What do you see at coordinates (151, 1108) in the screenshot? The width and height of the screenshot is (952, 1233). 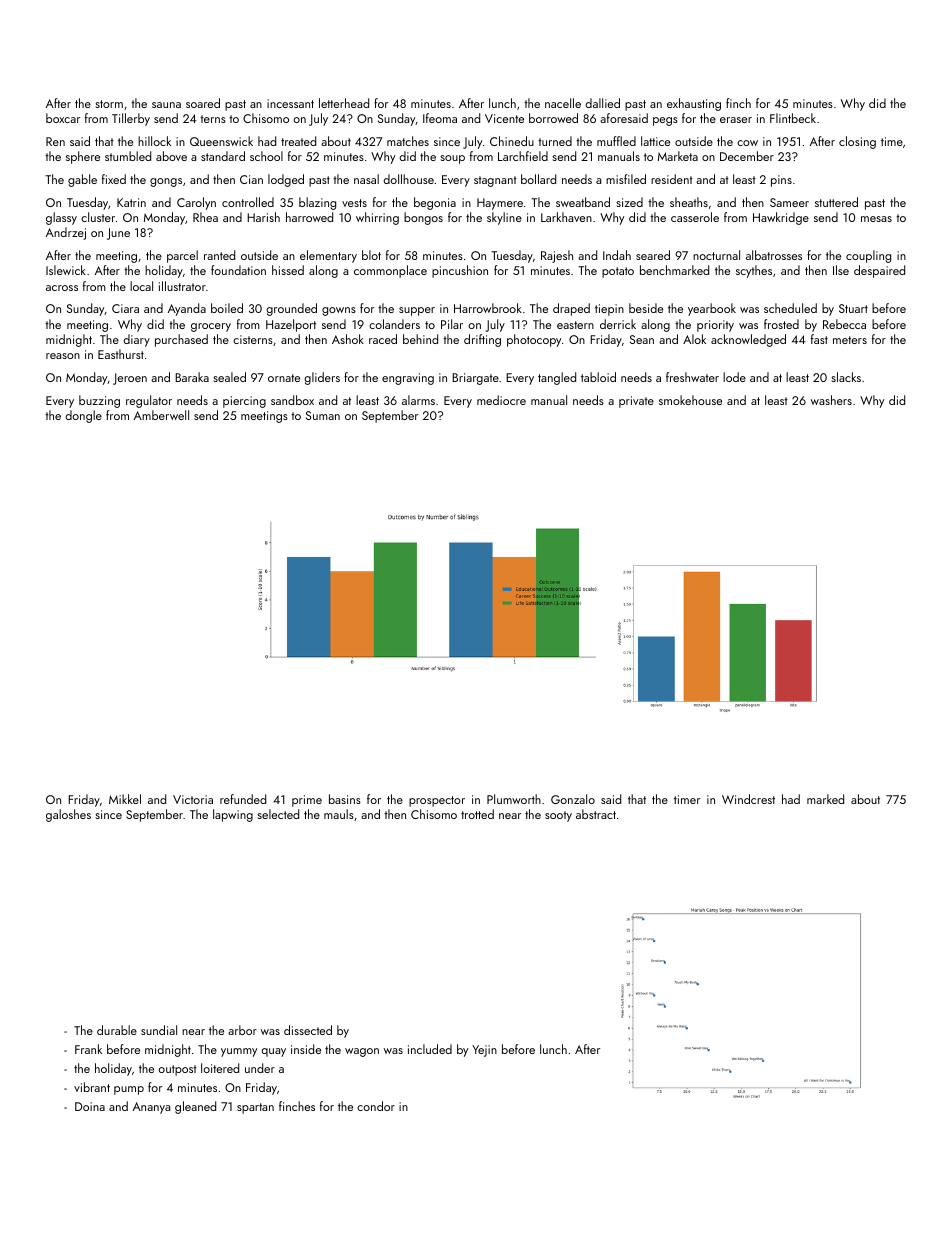 I see `Ananya` at bounding box center [151, 1108].
